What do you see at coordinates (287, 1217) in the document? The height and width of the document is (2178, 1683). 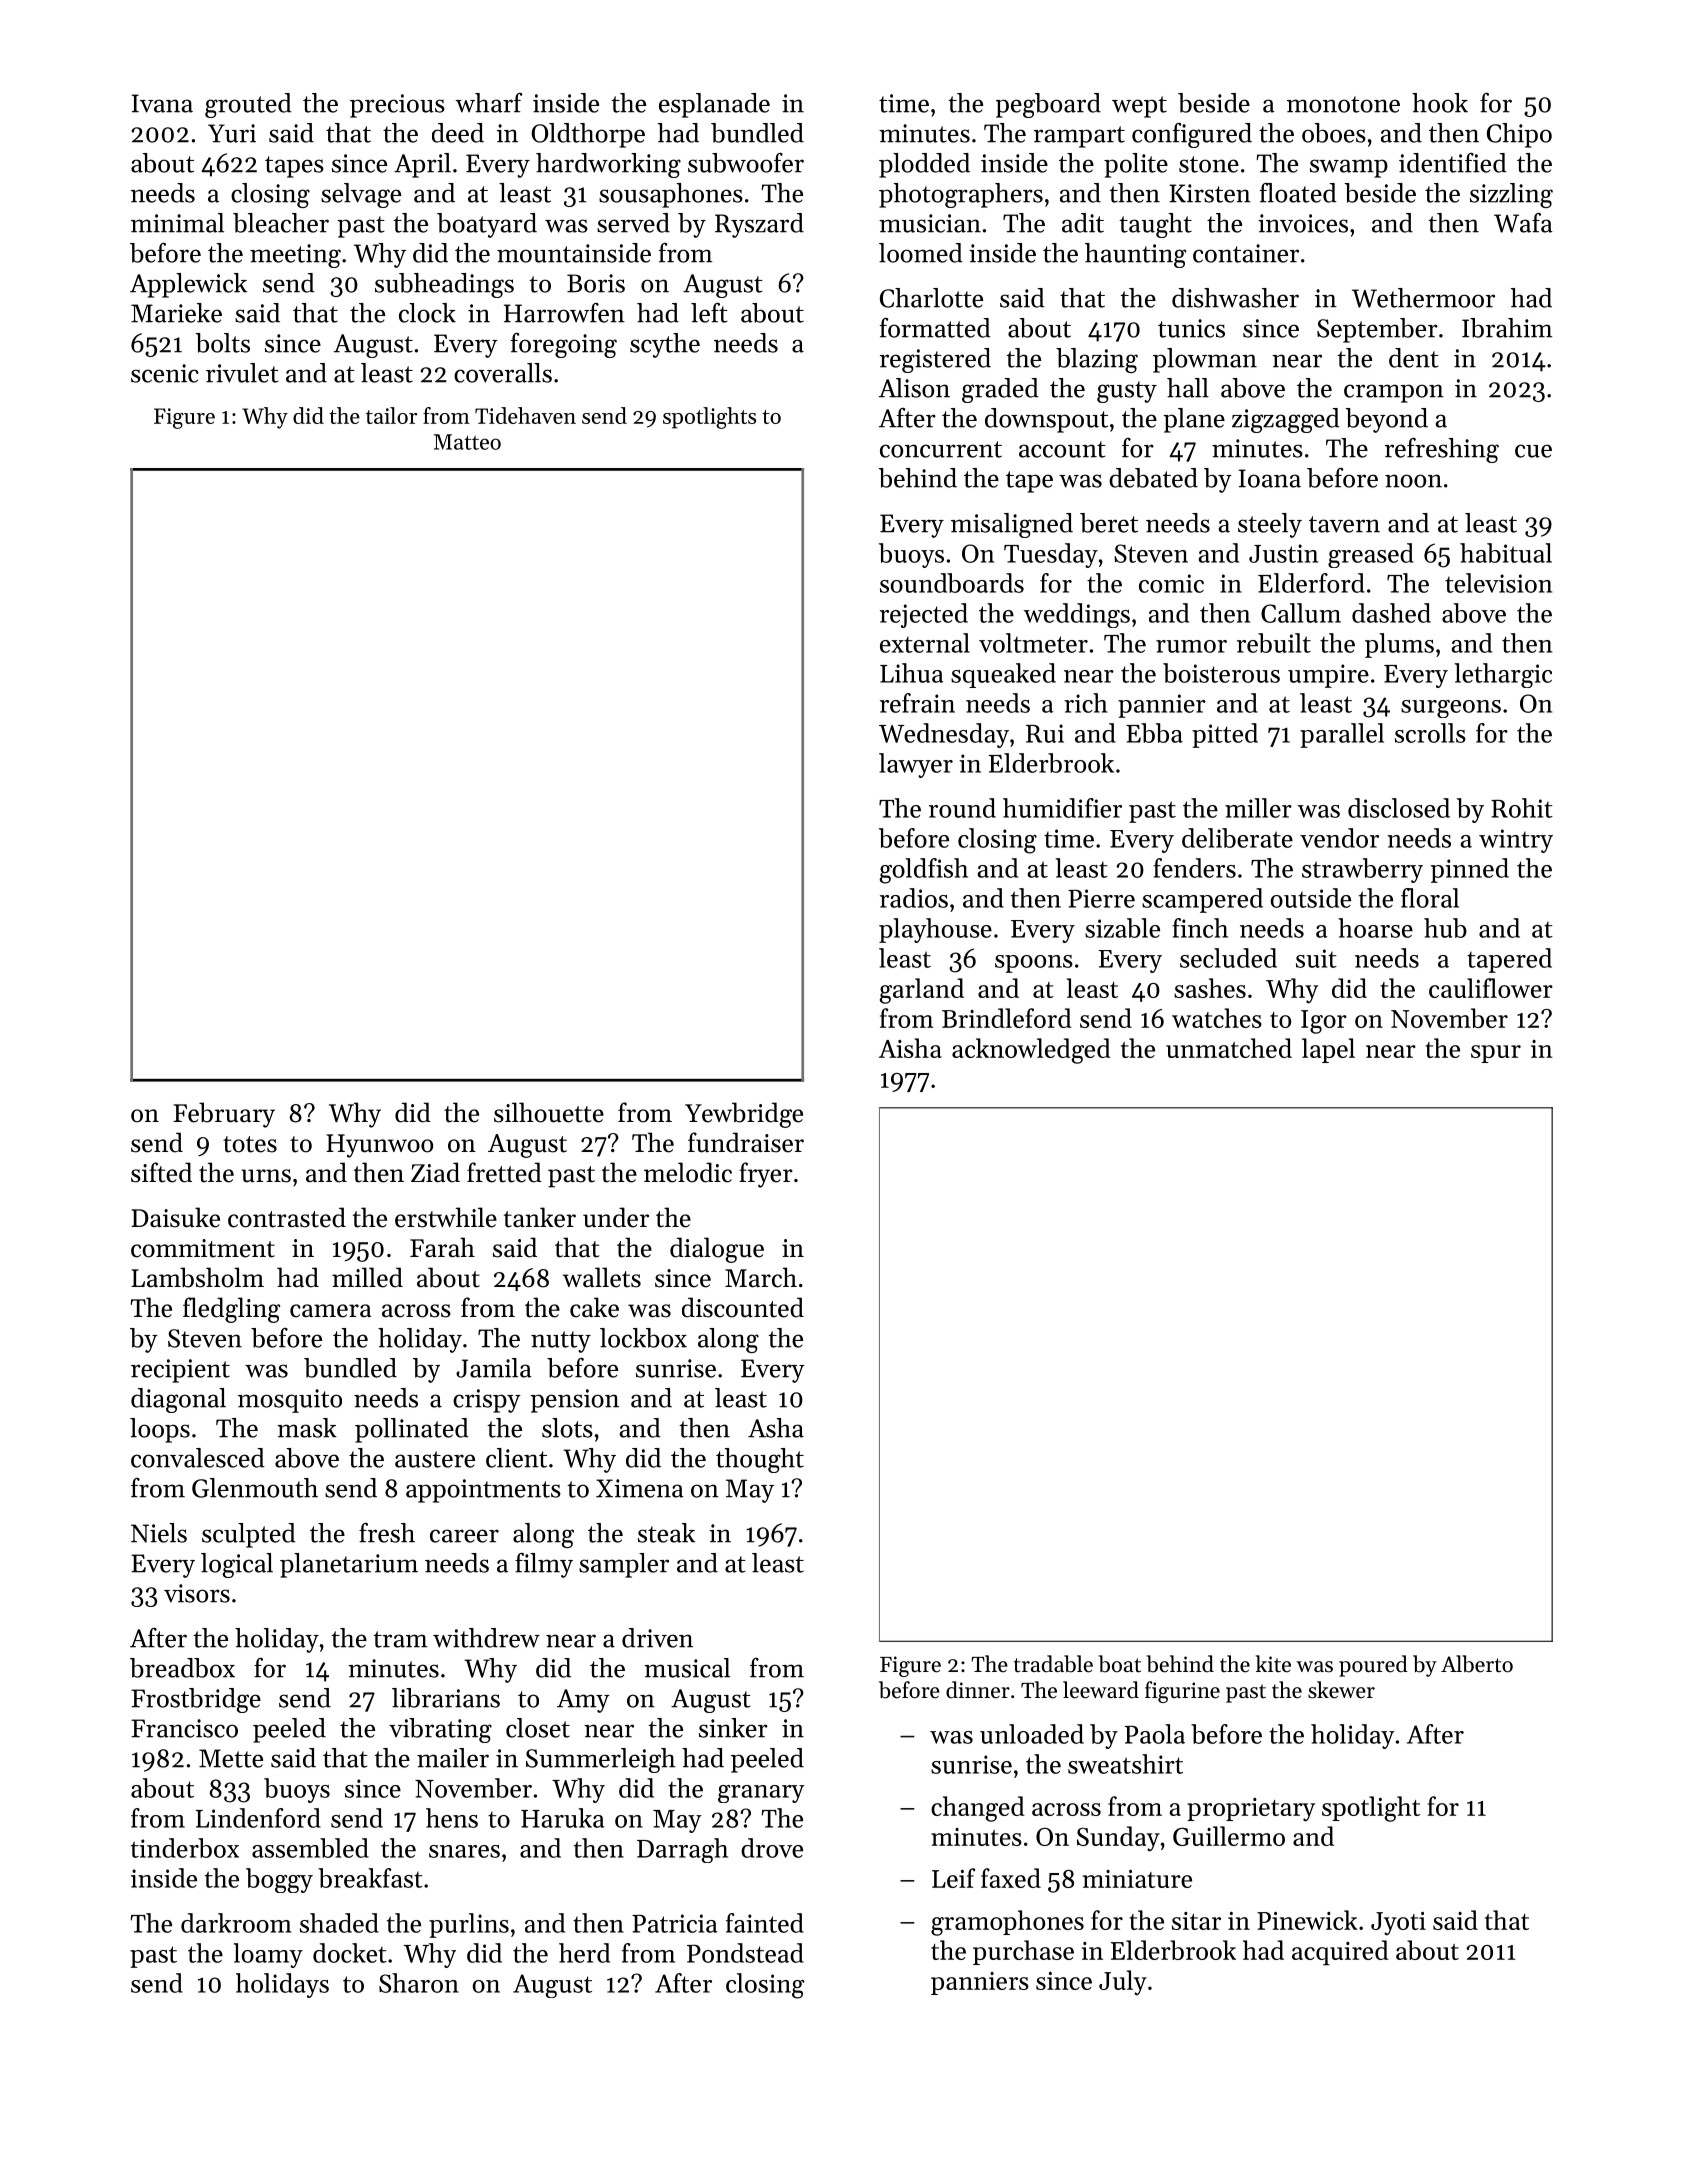 I see `contrasted` at bounding box center [287, 1217].
